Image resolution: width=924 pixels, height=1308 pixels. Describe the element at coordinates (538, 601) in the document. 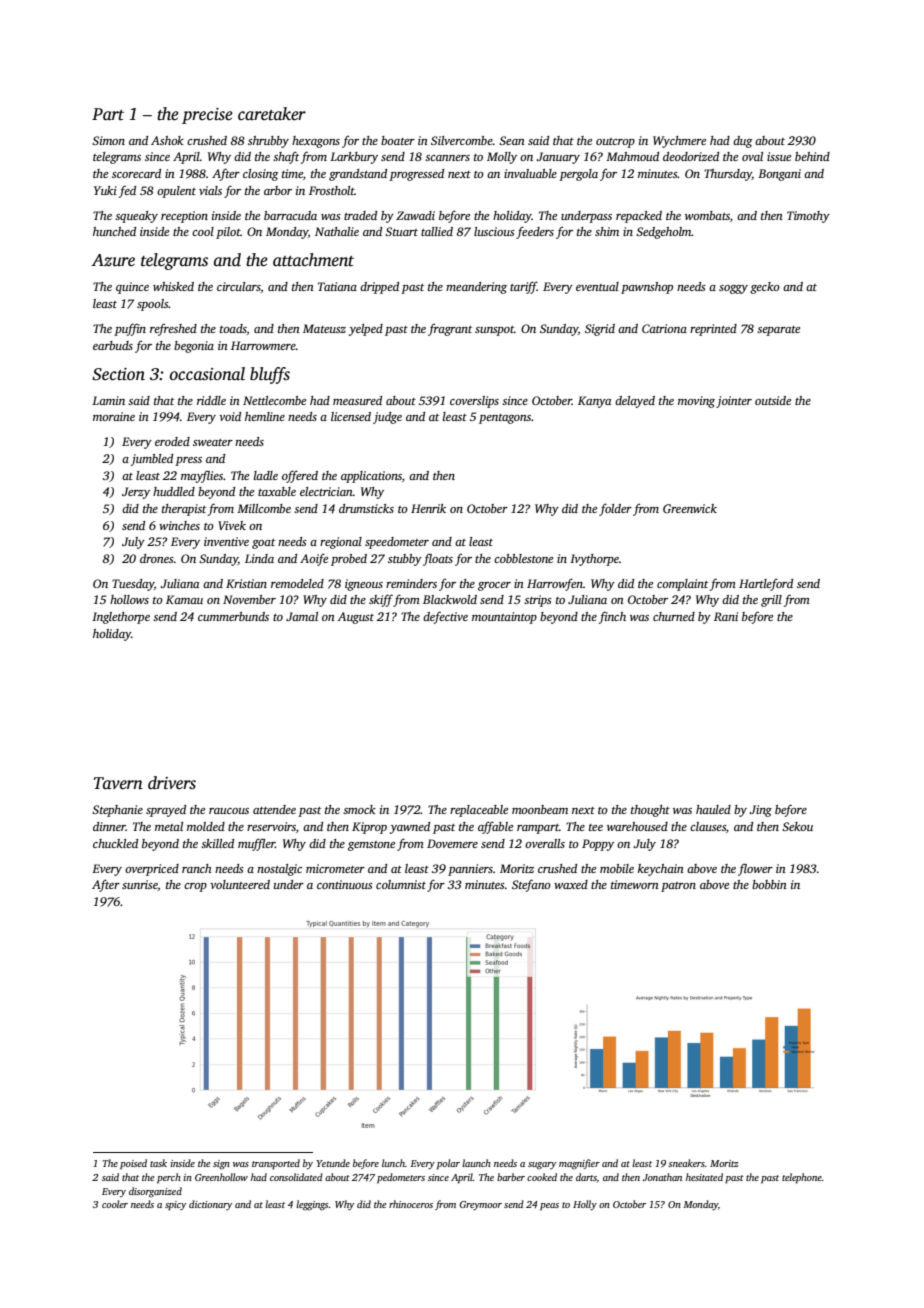

I see `strips` at that location.
